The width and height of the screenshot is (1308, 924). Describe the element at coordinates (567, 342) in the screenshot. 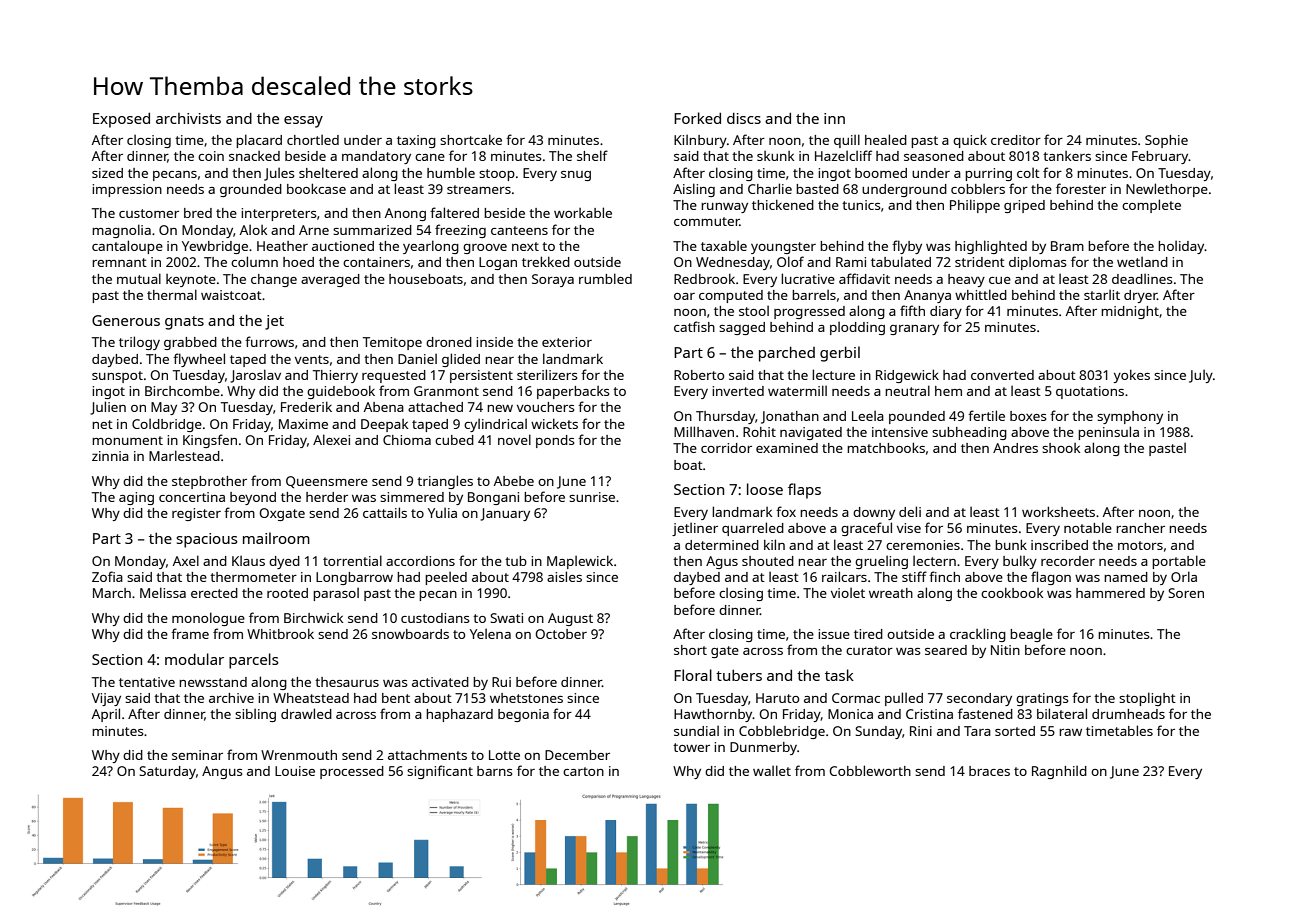

I see `exterior` at that location.
